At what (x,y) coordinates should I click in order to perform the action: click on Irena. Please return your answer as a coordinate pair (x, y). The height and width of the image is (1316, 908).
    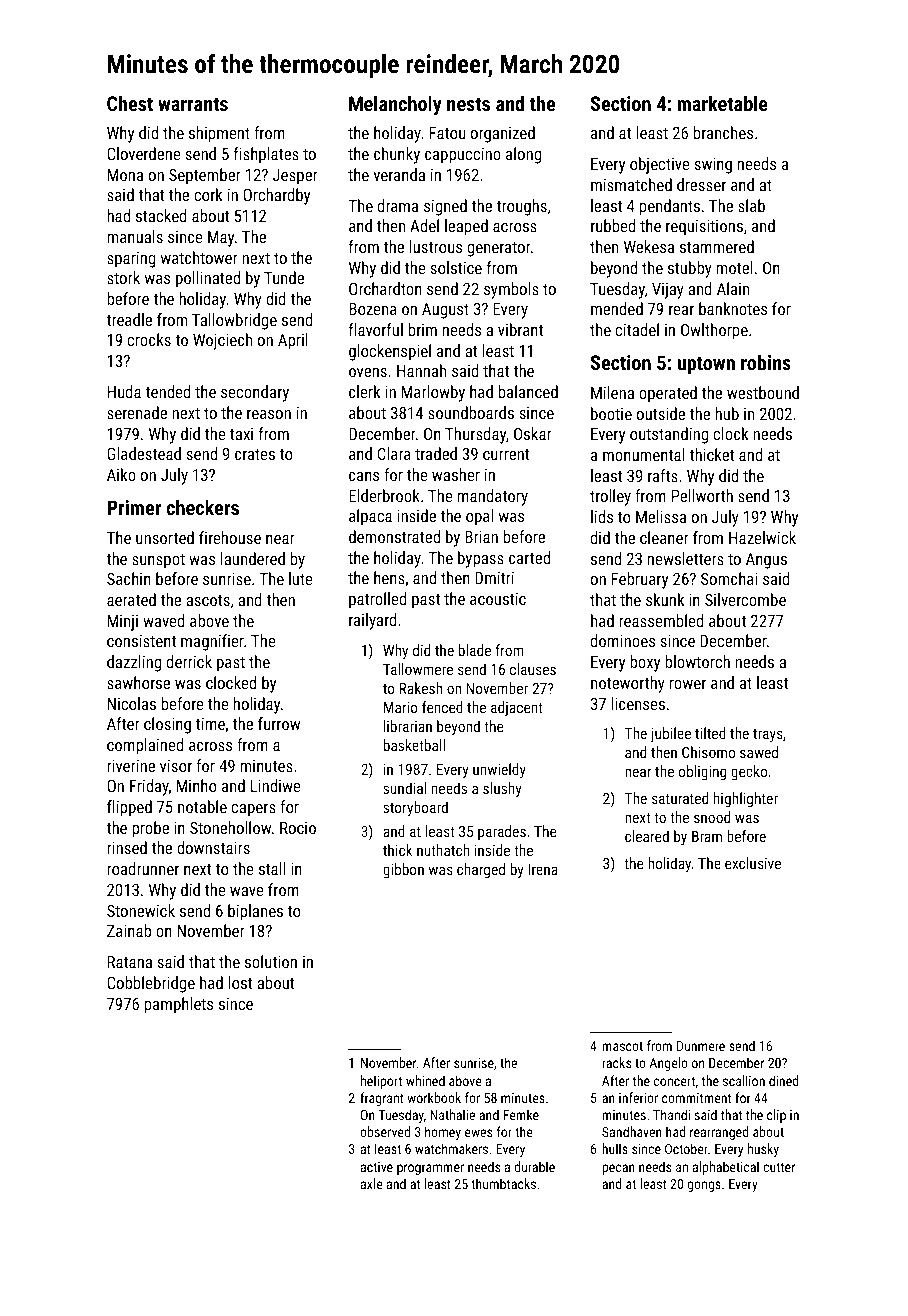
    Looking at the image, I should click on (543, 869).
